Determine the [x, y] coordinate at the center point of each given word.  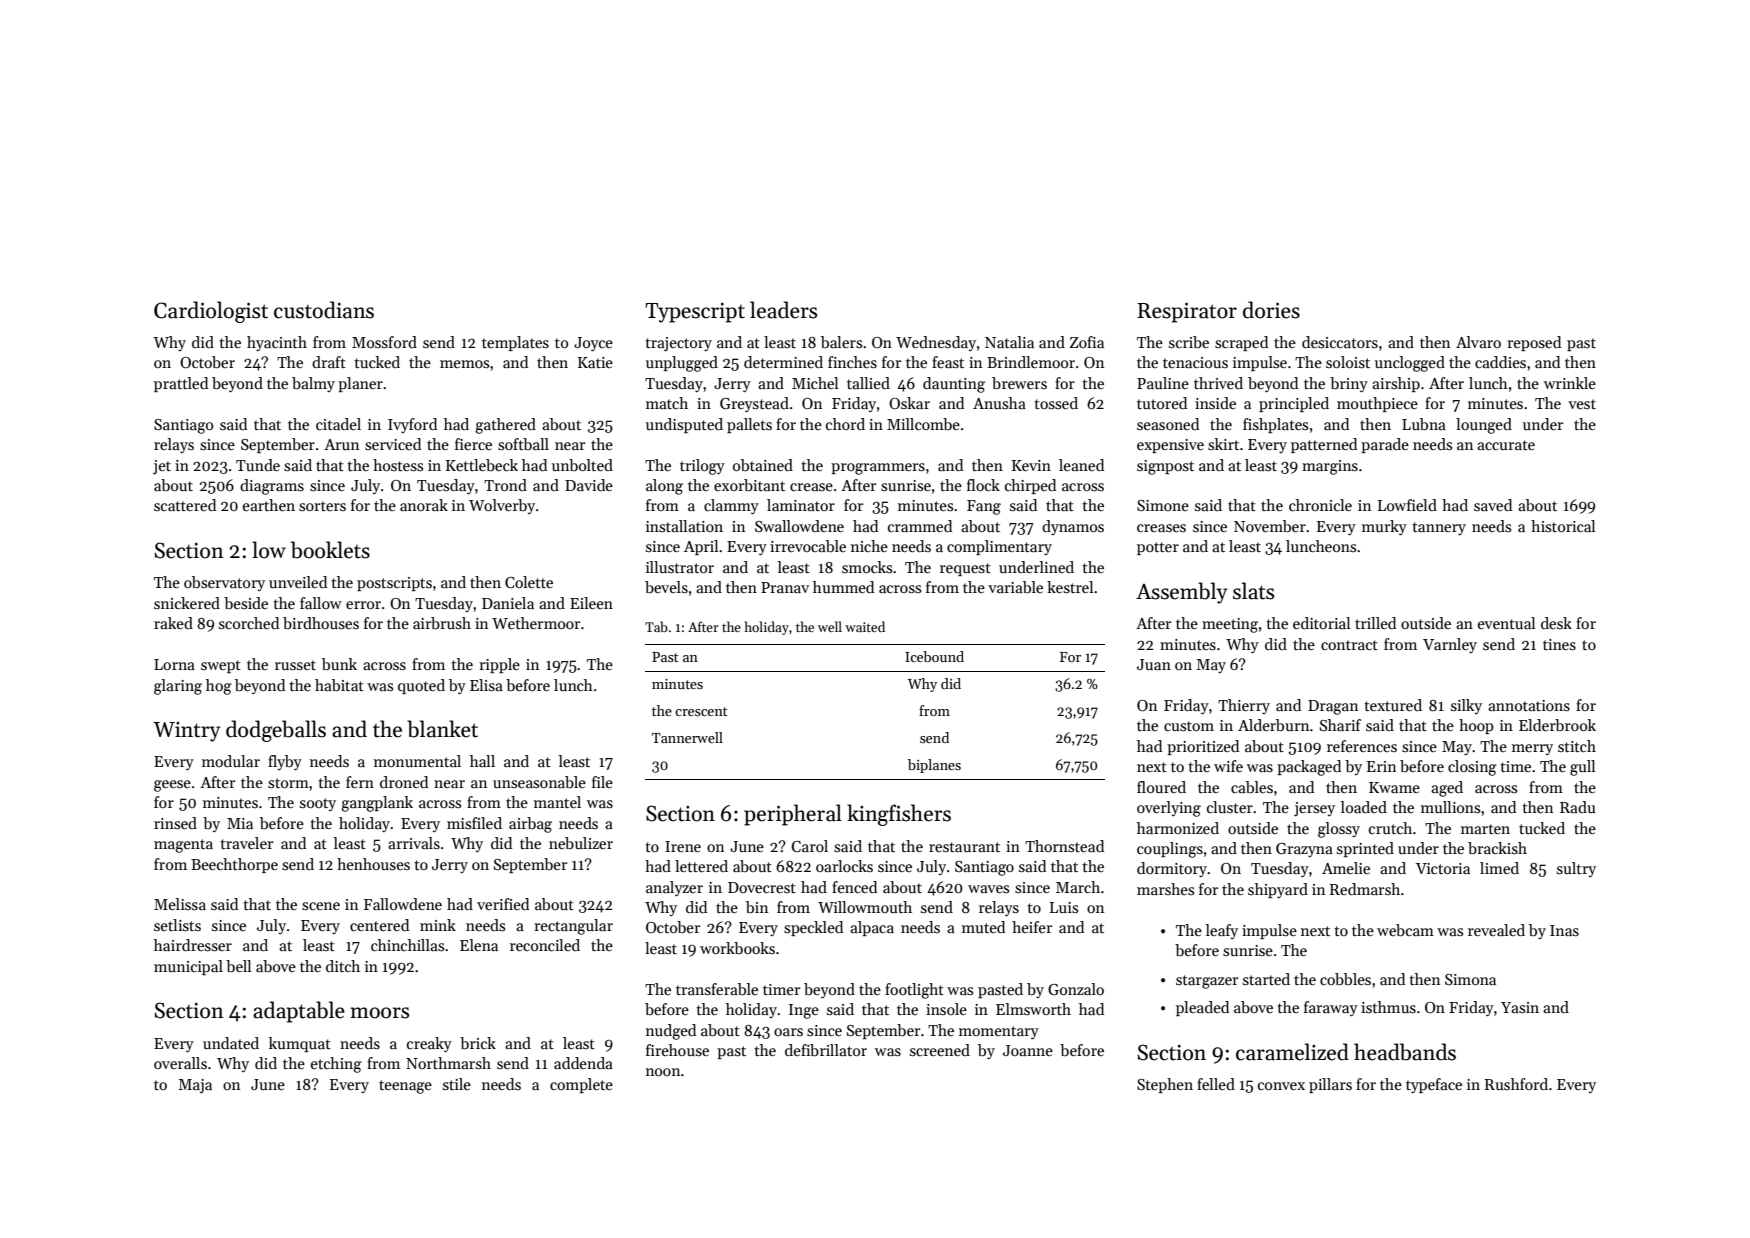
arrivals [414, 843]
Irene [683, 846]
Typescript [695, 312]
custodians [324, 310]
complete [581, 1085]
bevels [666, 587]
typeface [1434, 1085]
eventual [1506, 623]
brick [478, 1043]
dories [1271, 310]
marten [1485, 829]
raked [173, 623]
